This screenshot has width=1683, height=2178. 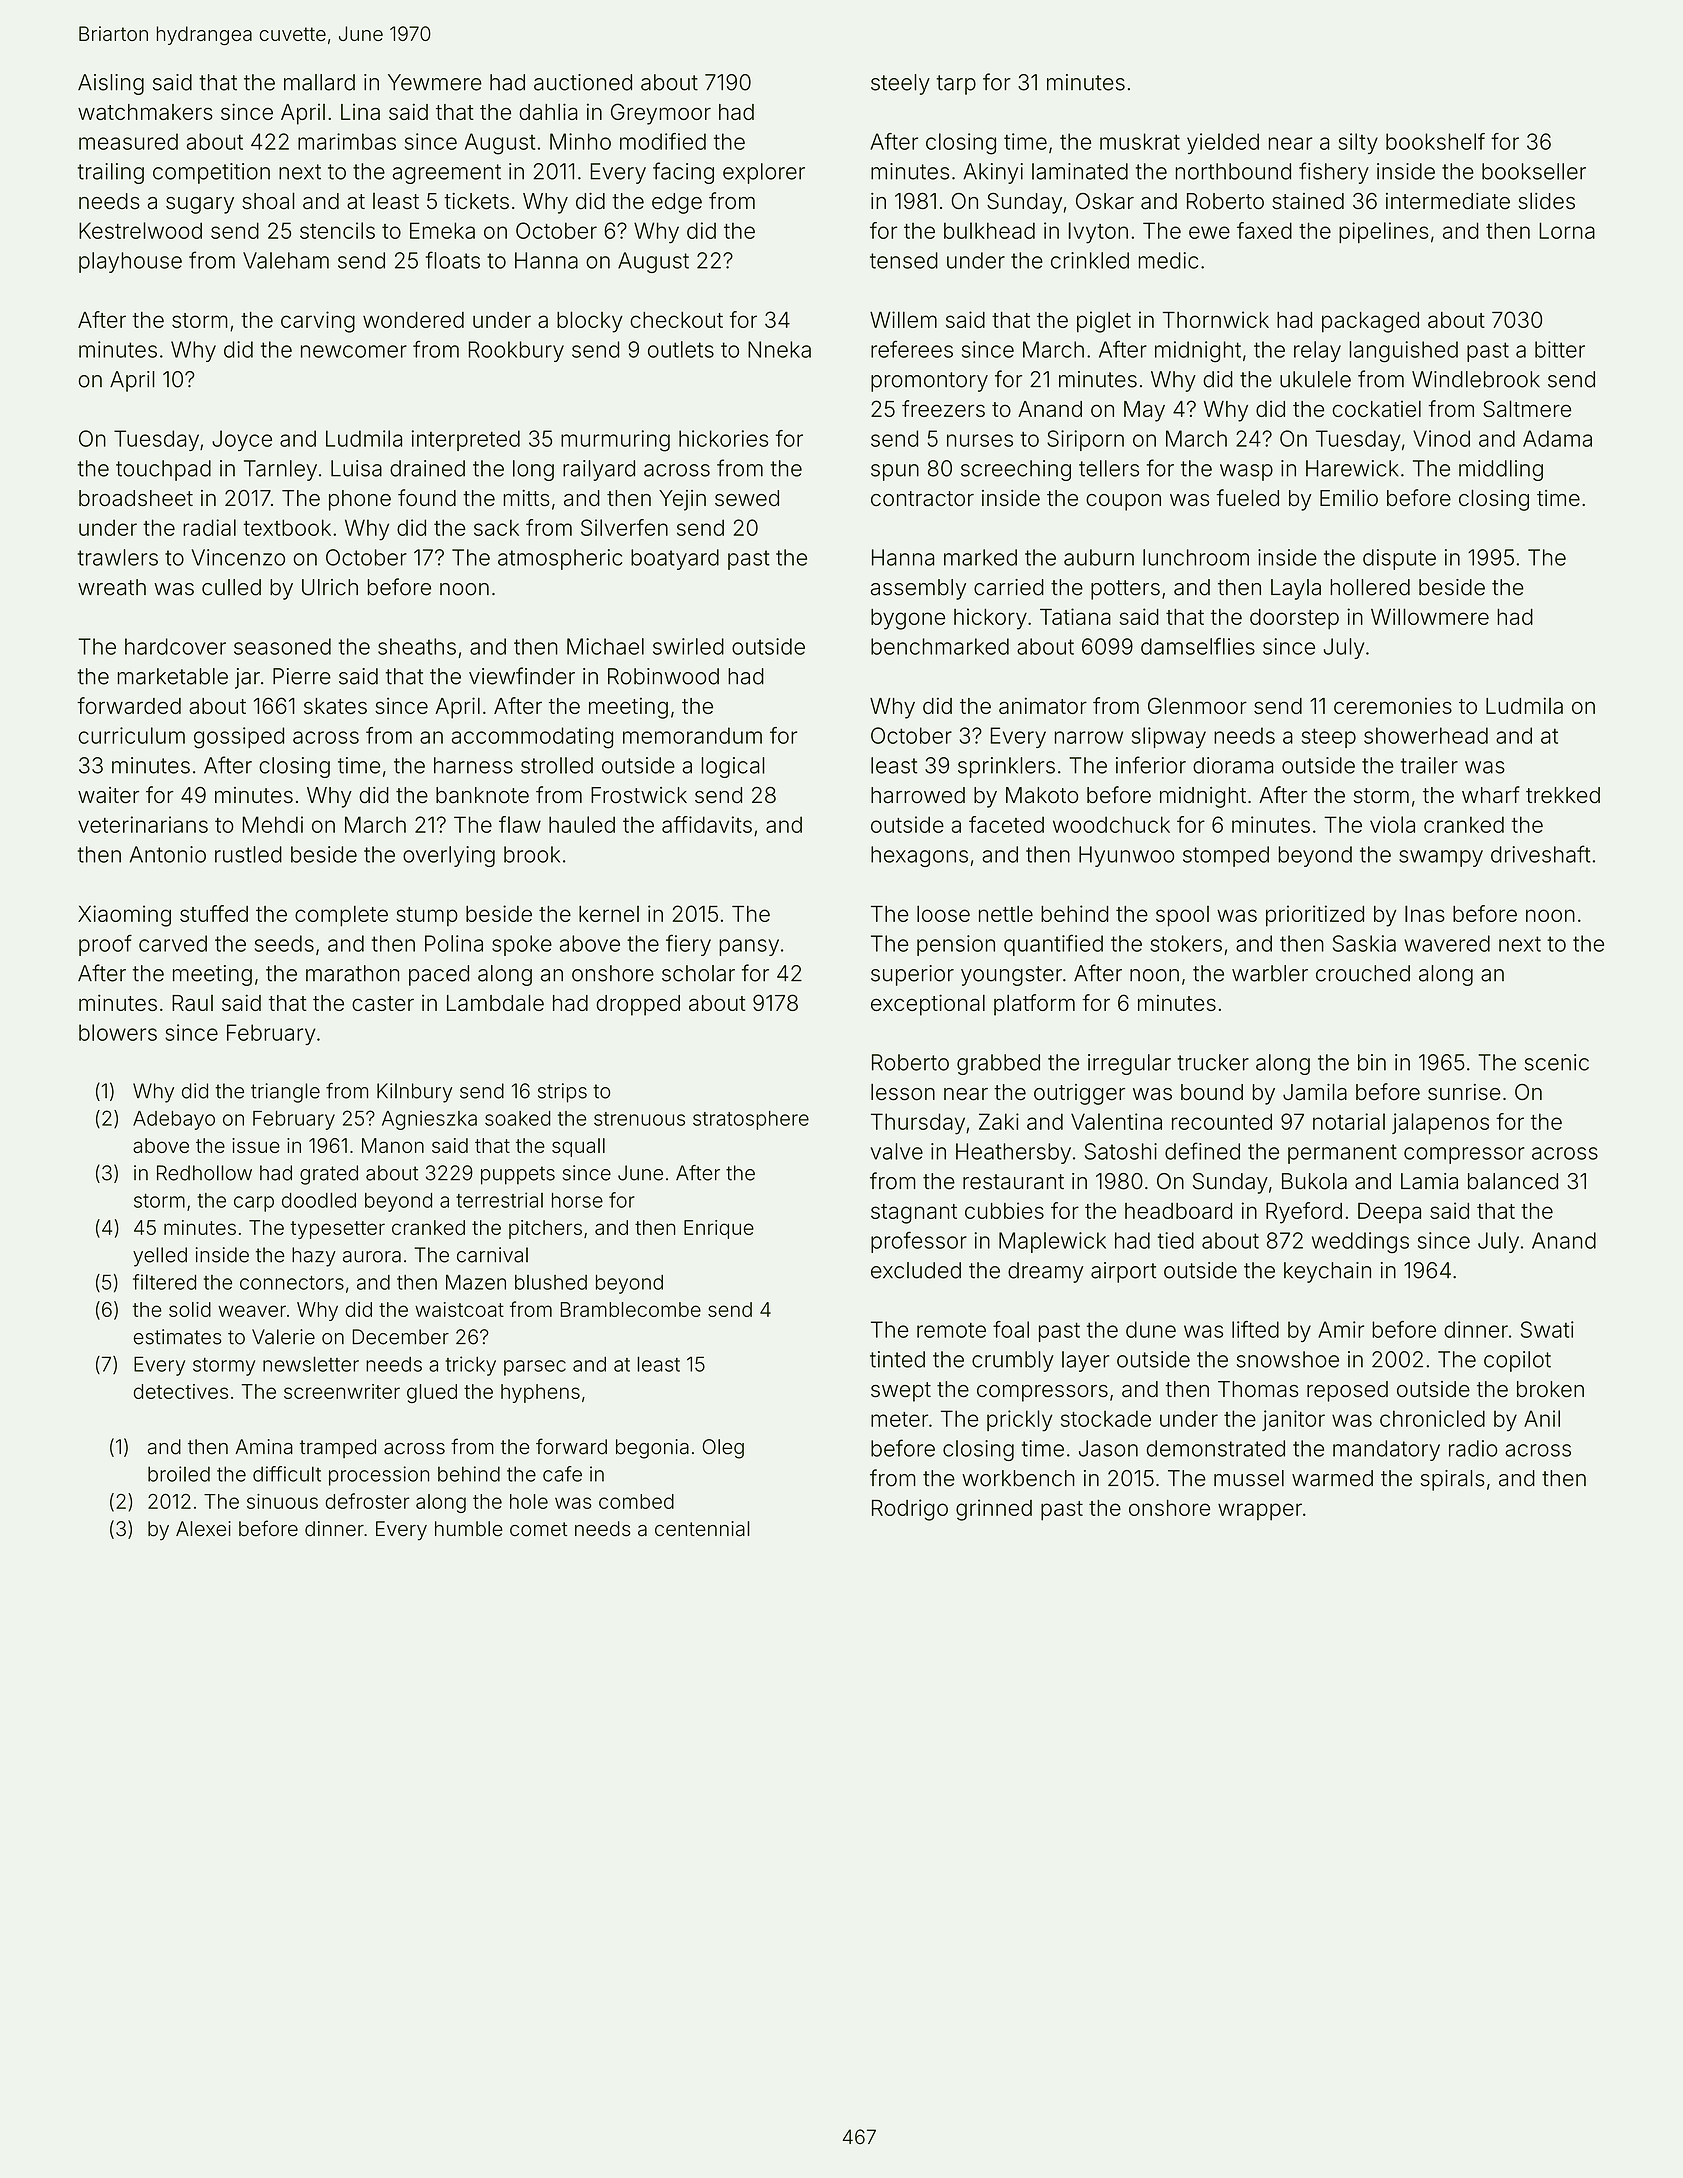 I want to click on Mehdi, so click(x=273, y=824).
